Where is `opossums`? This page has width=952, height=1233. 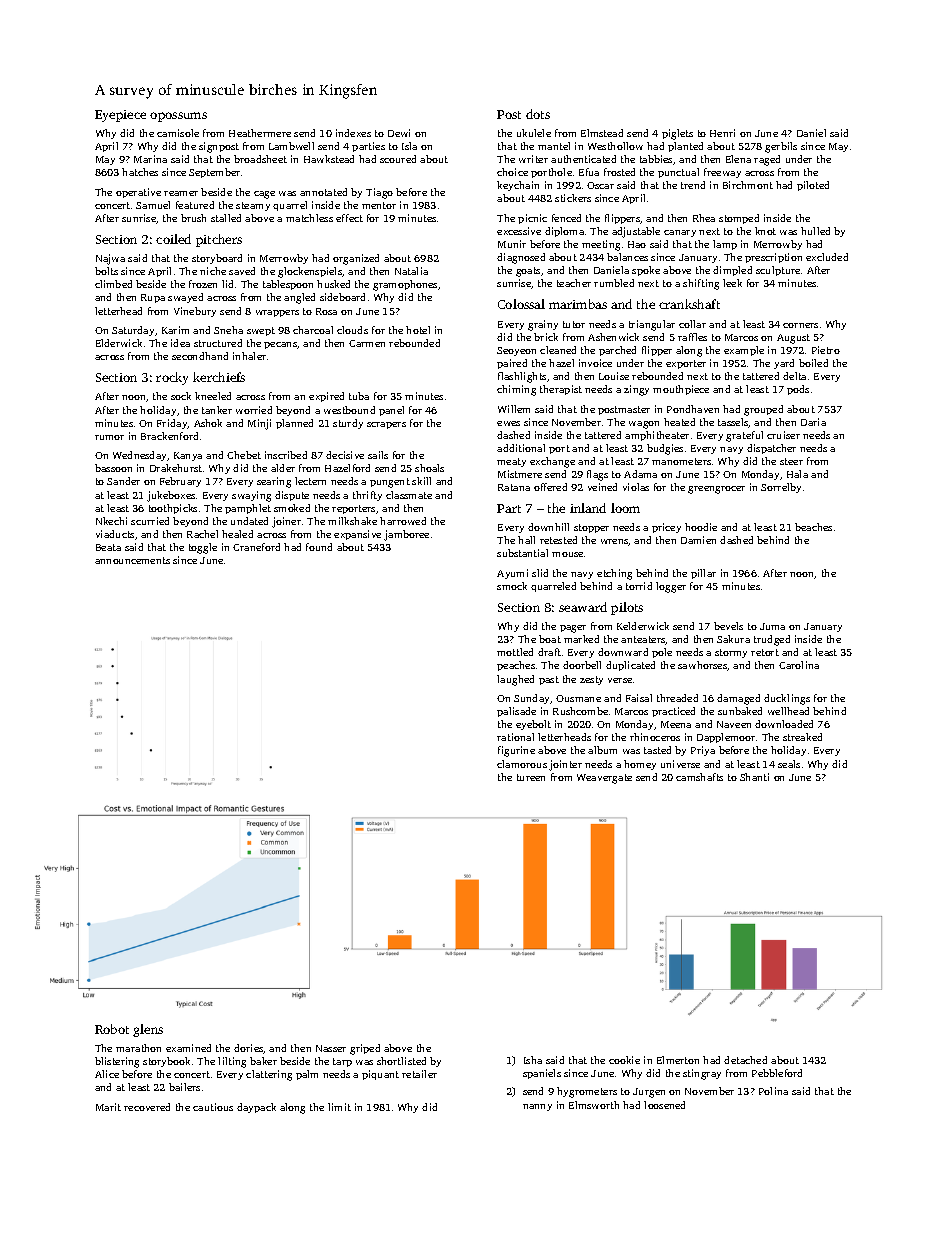
opossums is located at coordinates (178, 117).
